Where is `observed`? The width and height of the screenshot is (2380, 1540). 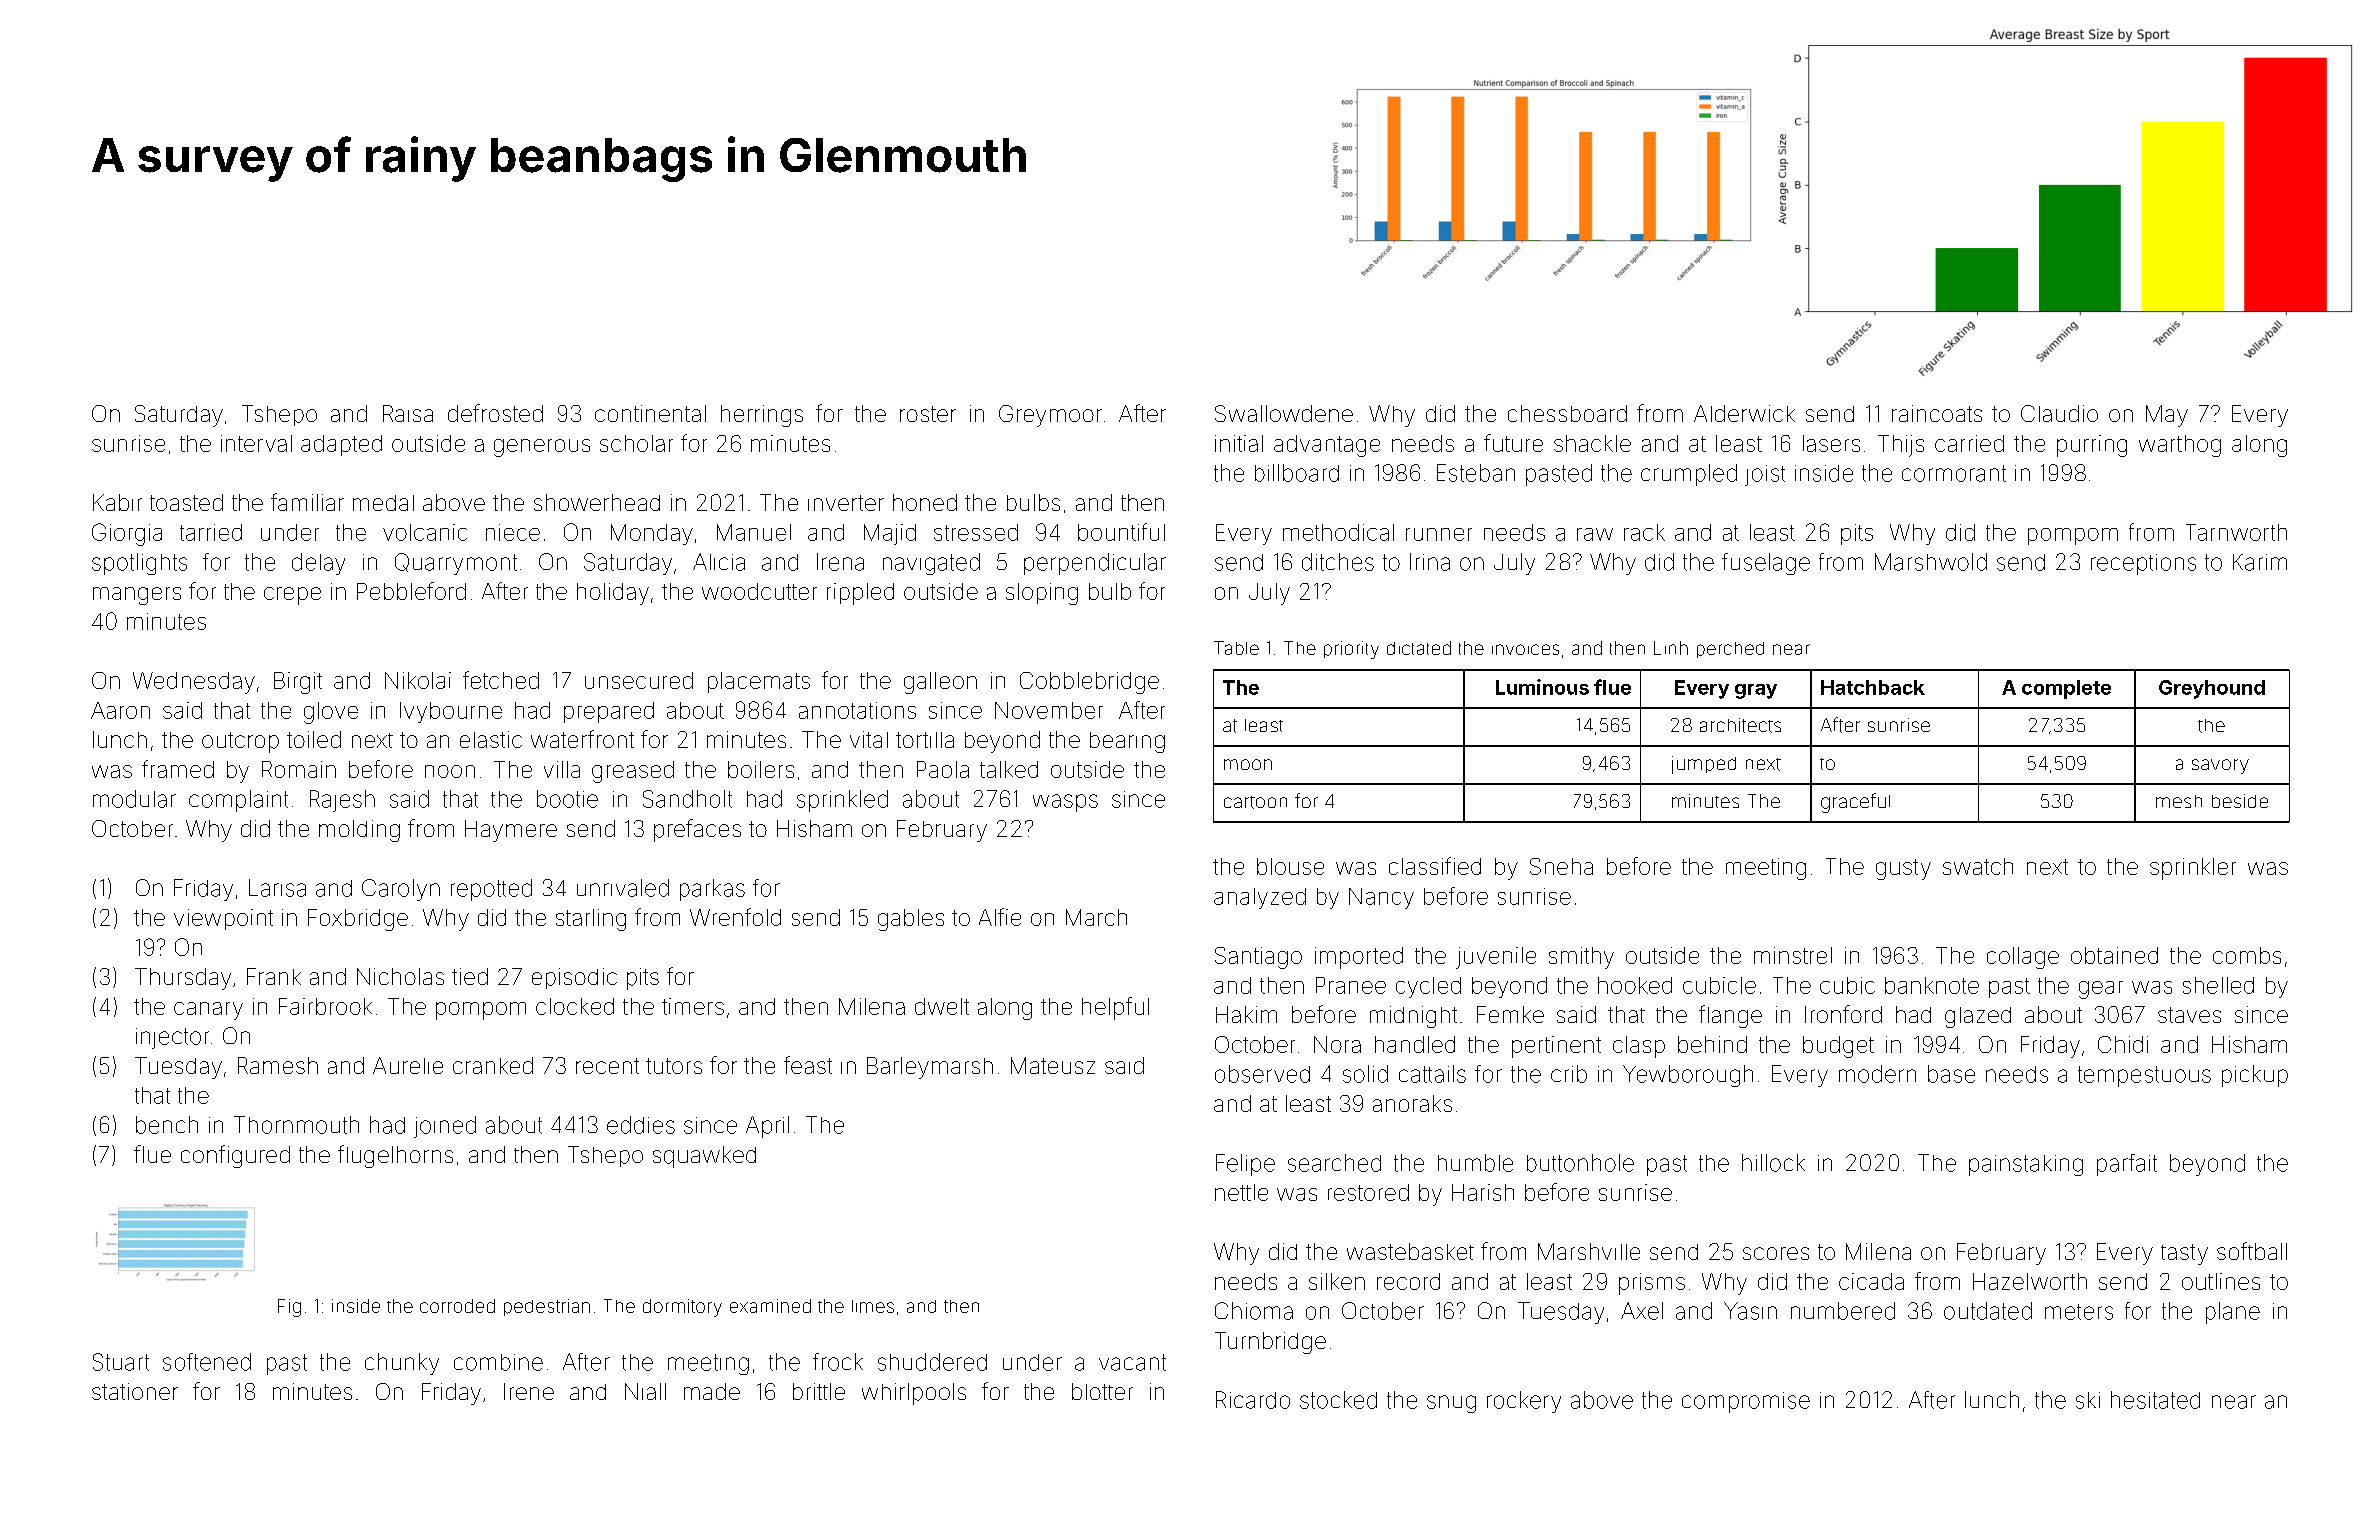
observed is located at coordinates (1262, 1074).
